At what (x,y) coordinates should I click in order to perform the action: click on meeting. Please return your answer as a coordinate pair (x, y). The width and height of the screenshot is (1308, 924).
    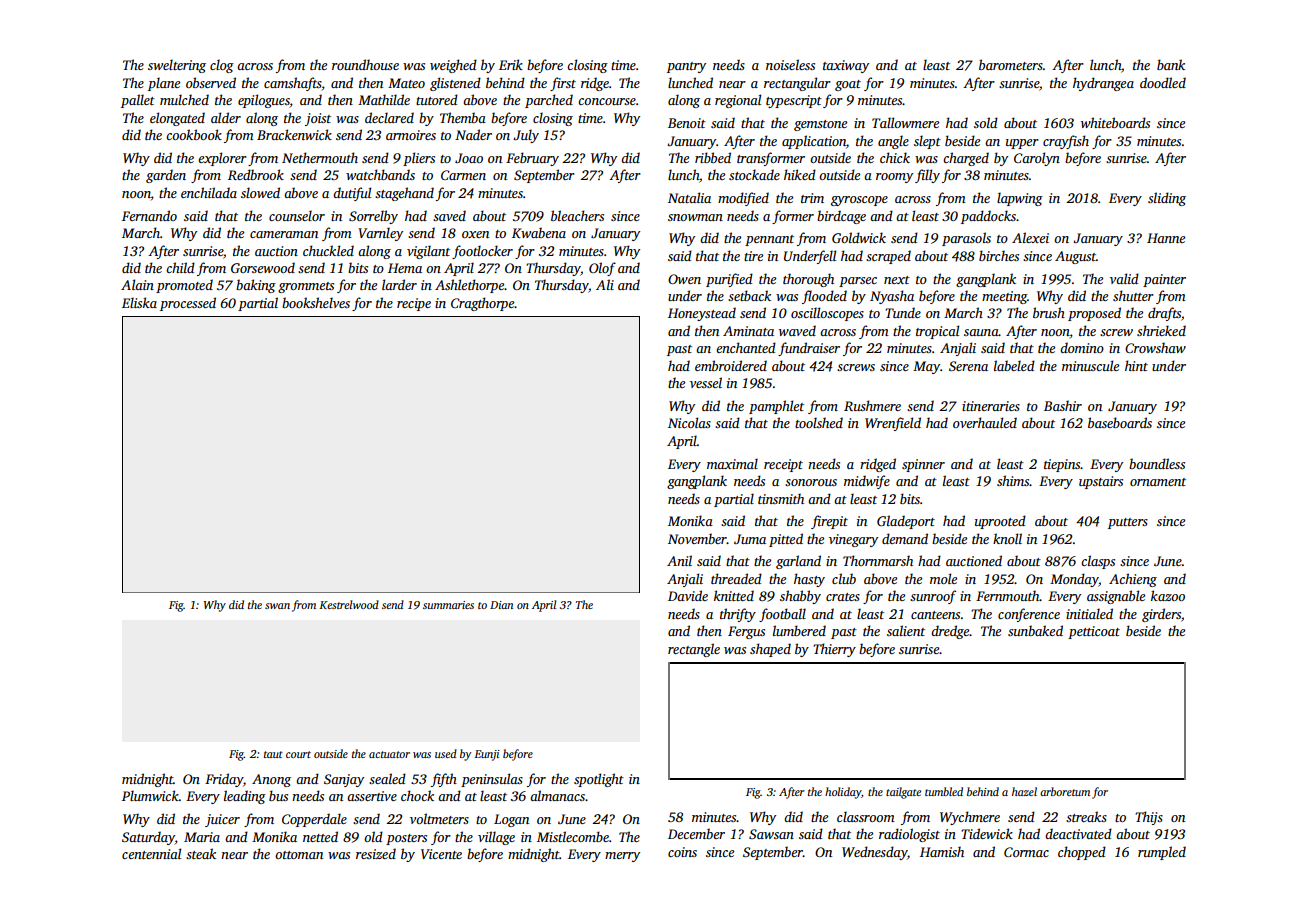
    Looking at the image, I should click on (1004, 297).
